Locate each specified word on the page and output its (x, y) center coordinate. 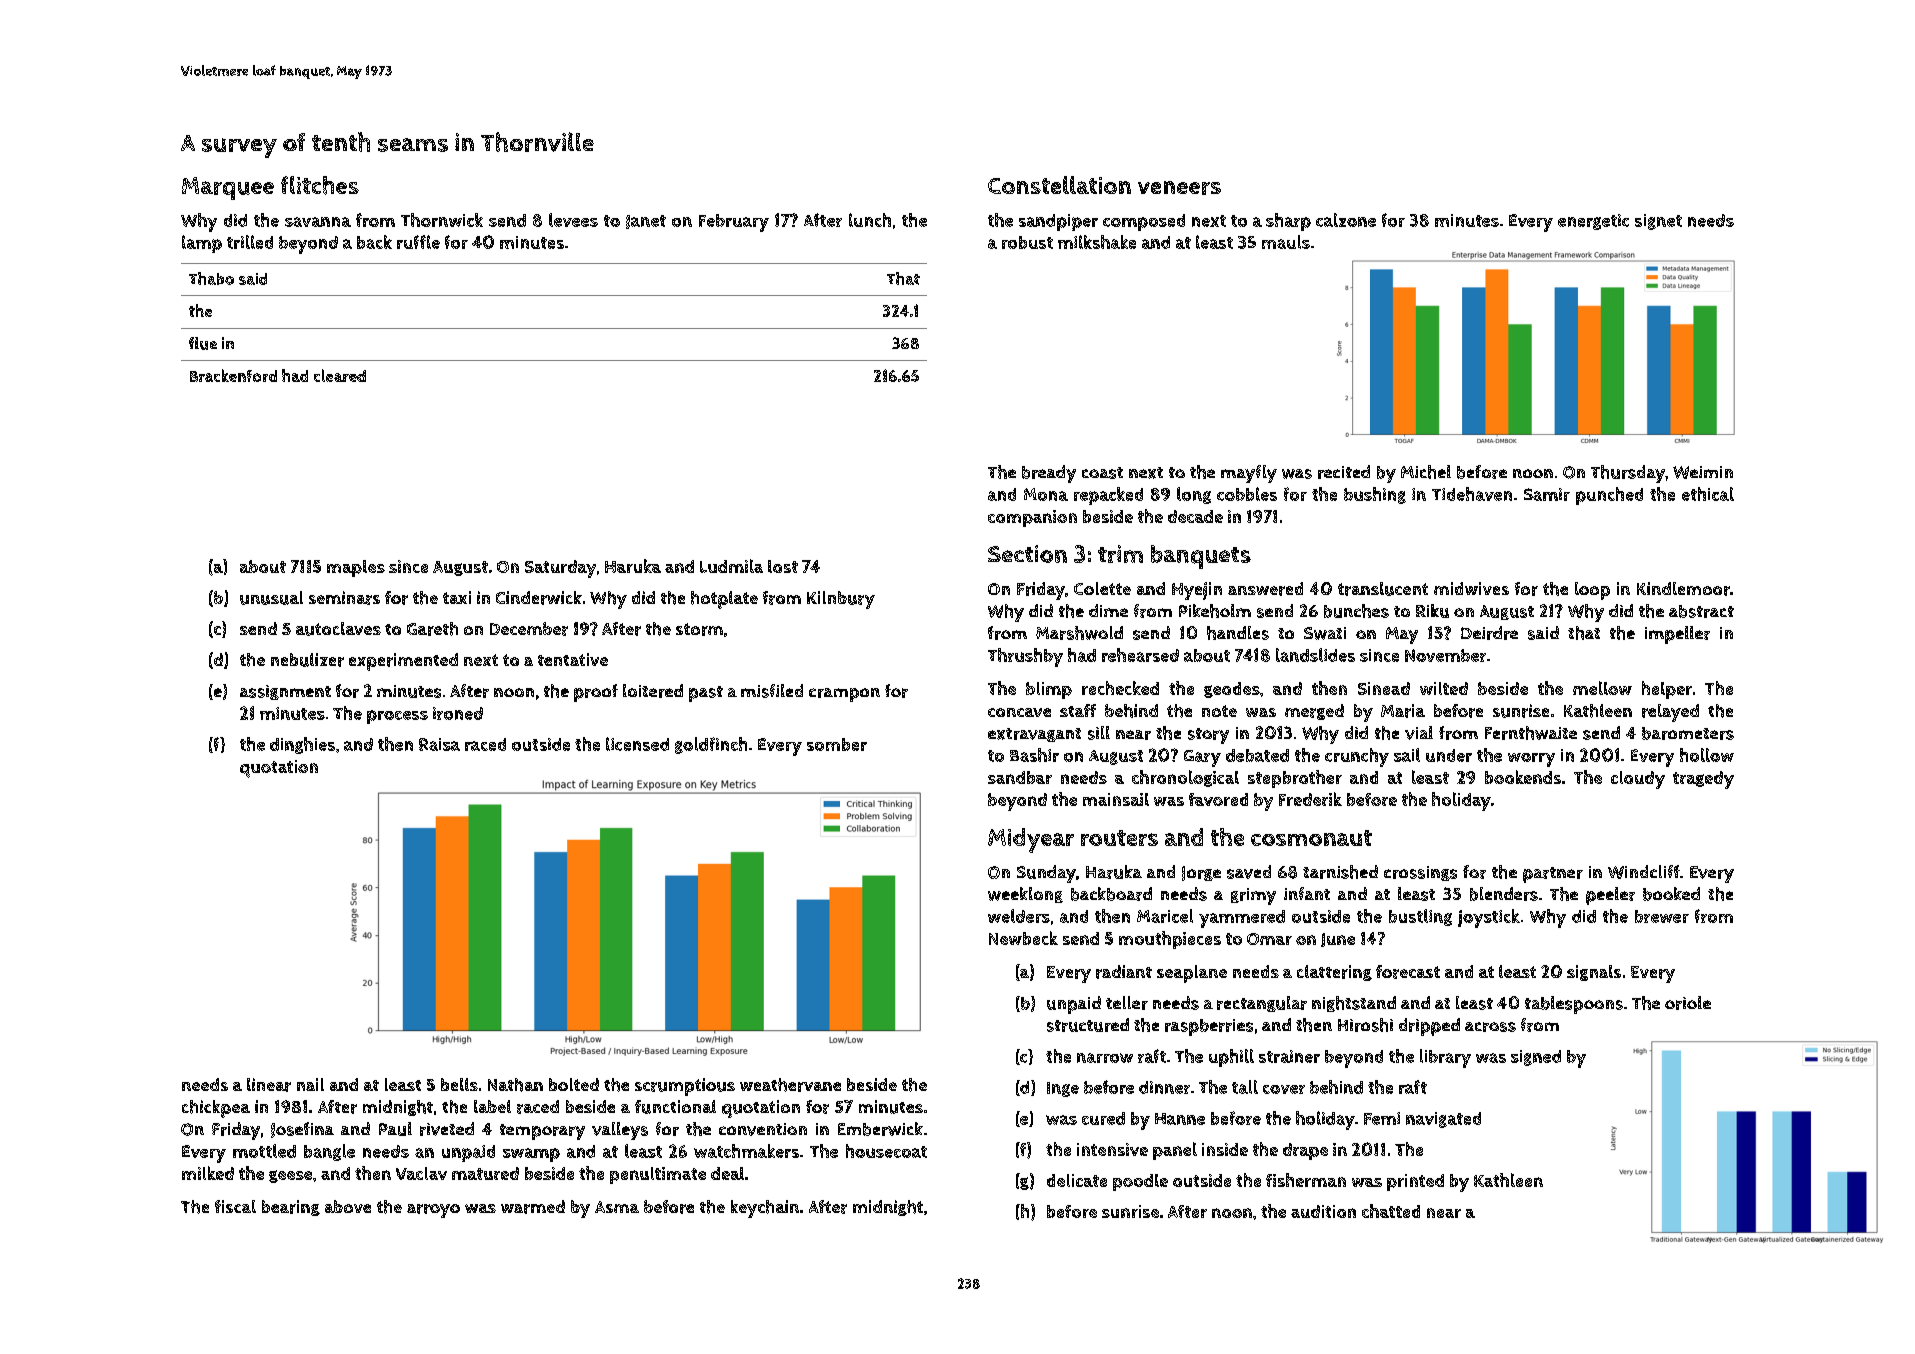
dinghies (302, 745)
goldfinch (711, 745)
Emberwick (880, 1129)
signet (1658, 222)
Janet (646, 222)
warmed (533, 1207)
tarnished (1340, 872)
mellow (1602, 688)
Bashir (1034, 755)
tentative (573, 659)
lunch (870, 220)
